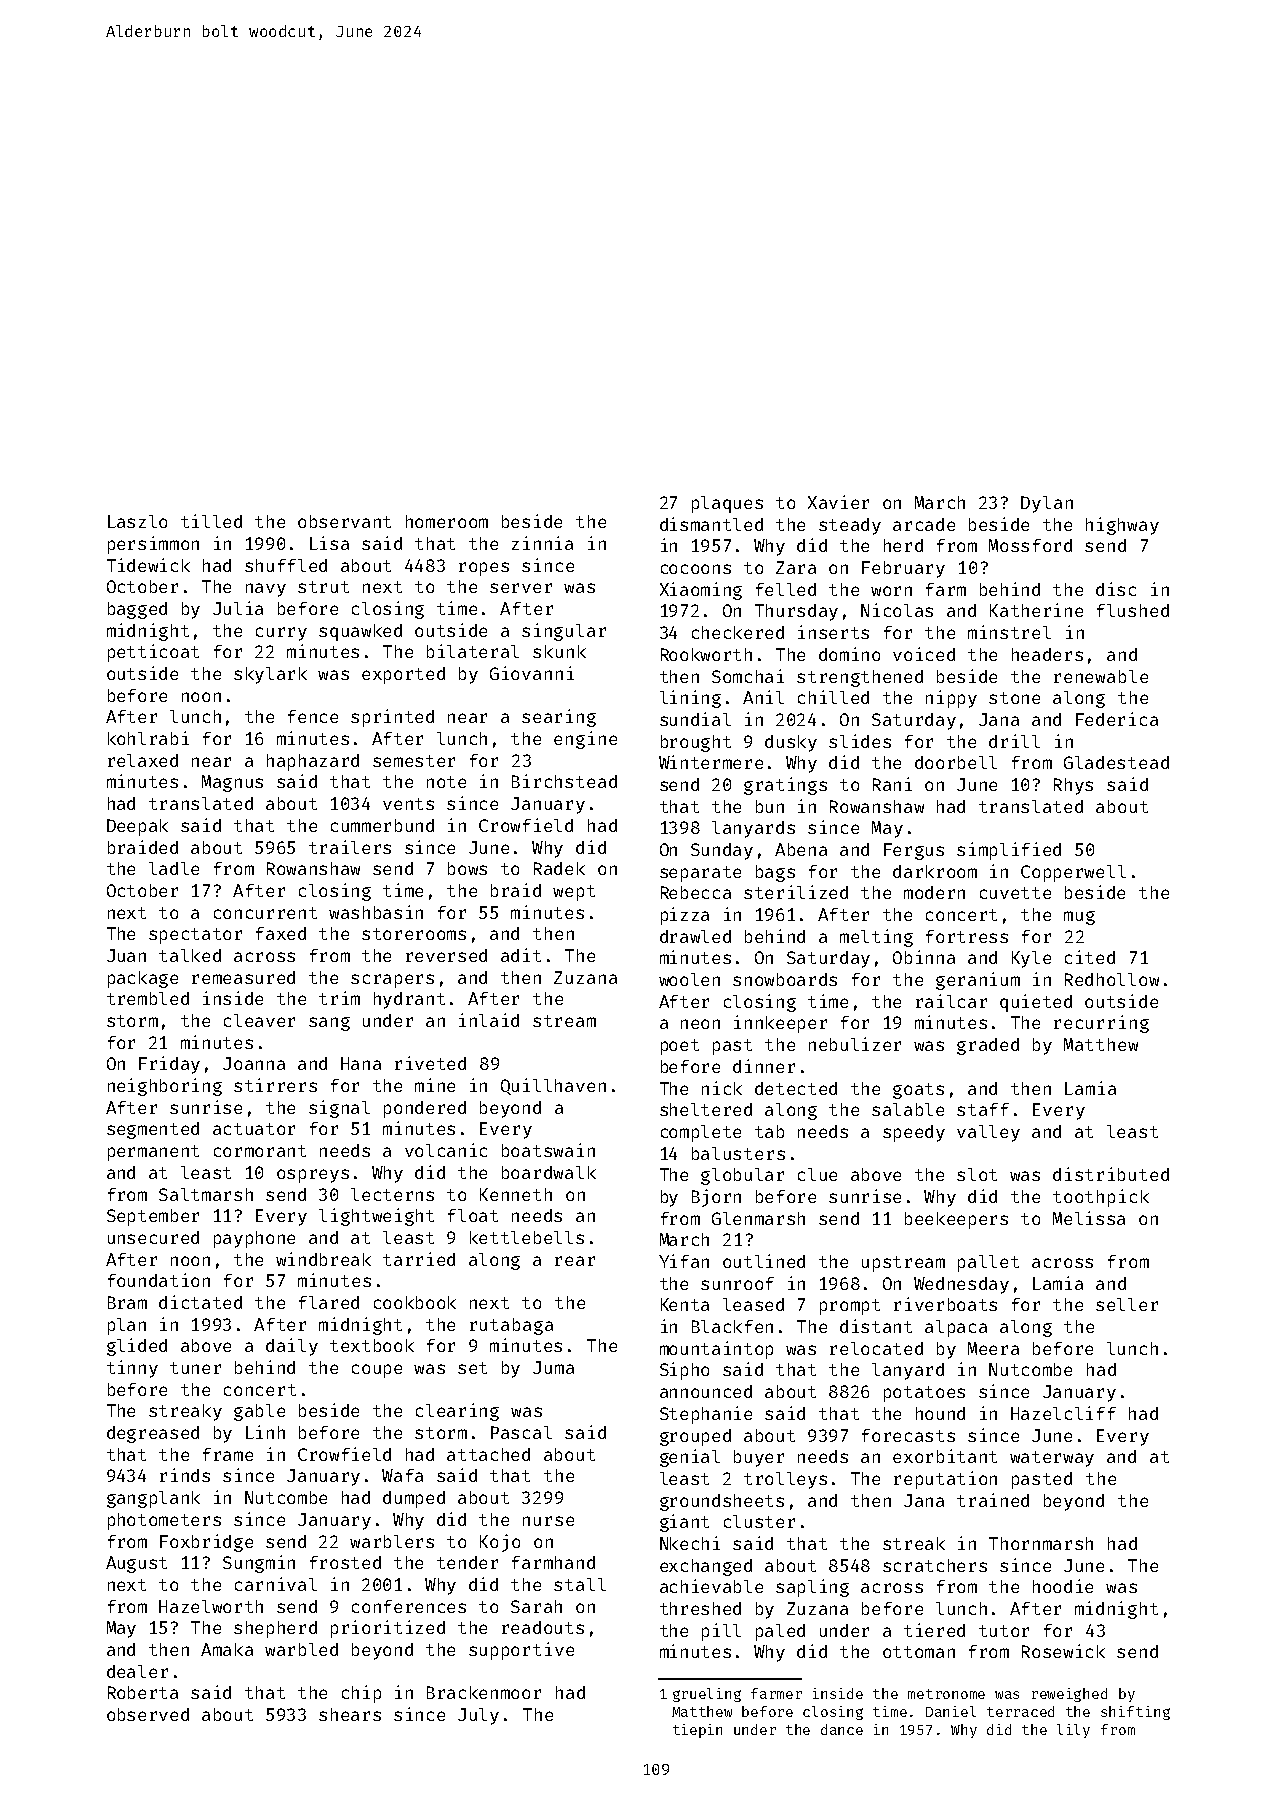  What do you see at coordinates (153, 653) in the document?
I see `petticoat` at bounding box center [153, 653].
